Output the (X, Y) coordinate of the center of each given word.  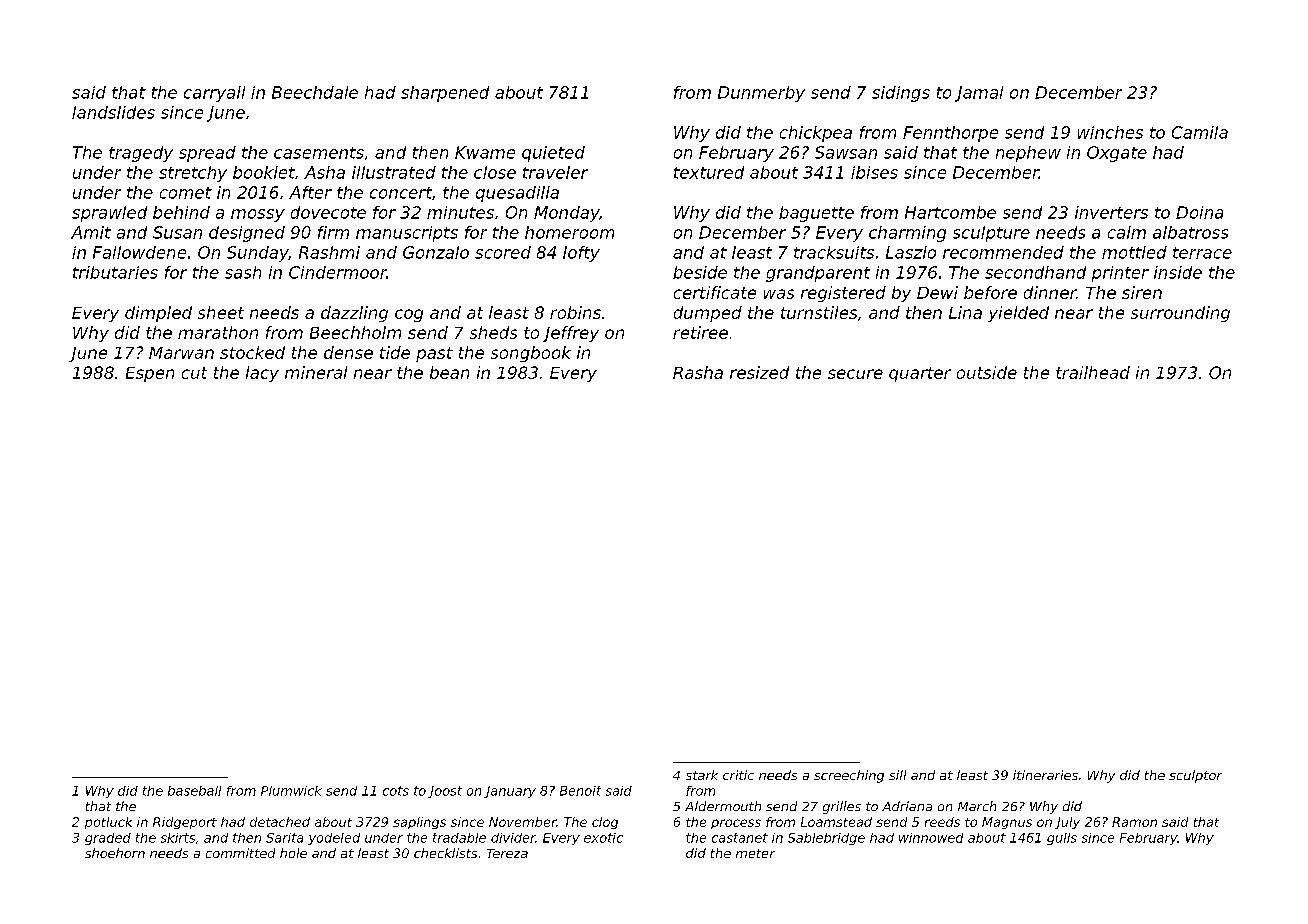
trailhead (1093, 372)
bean (449, 372)
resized (759, 372)
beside (700, 272)
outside (987, 372)
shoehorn (115, 853)
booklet (264, 172)
